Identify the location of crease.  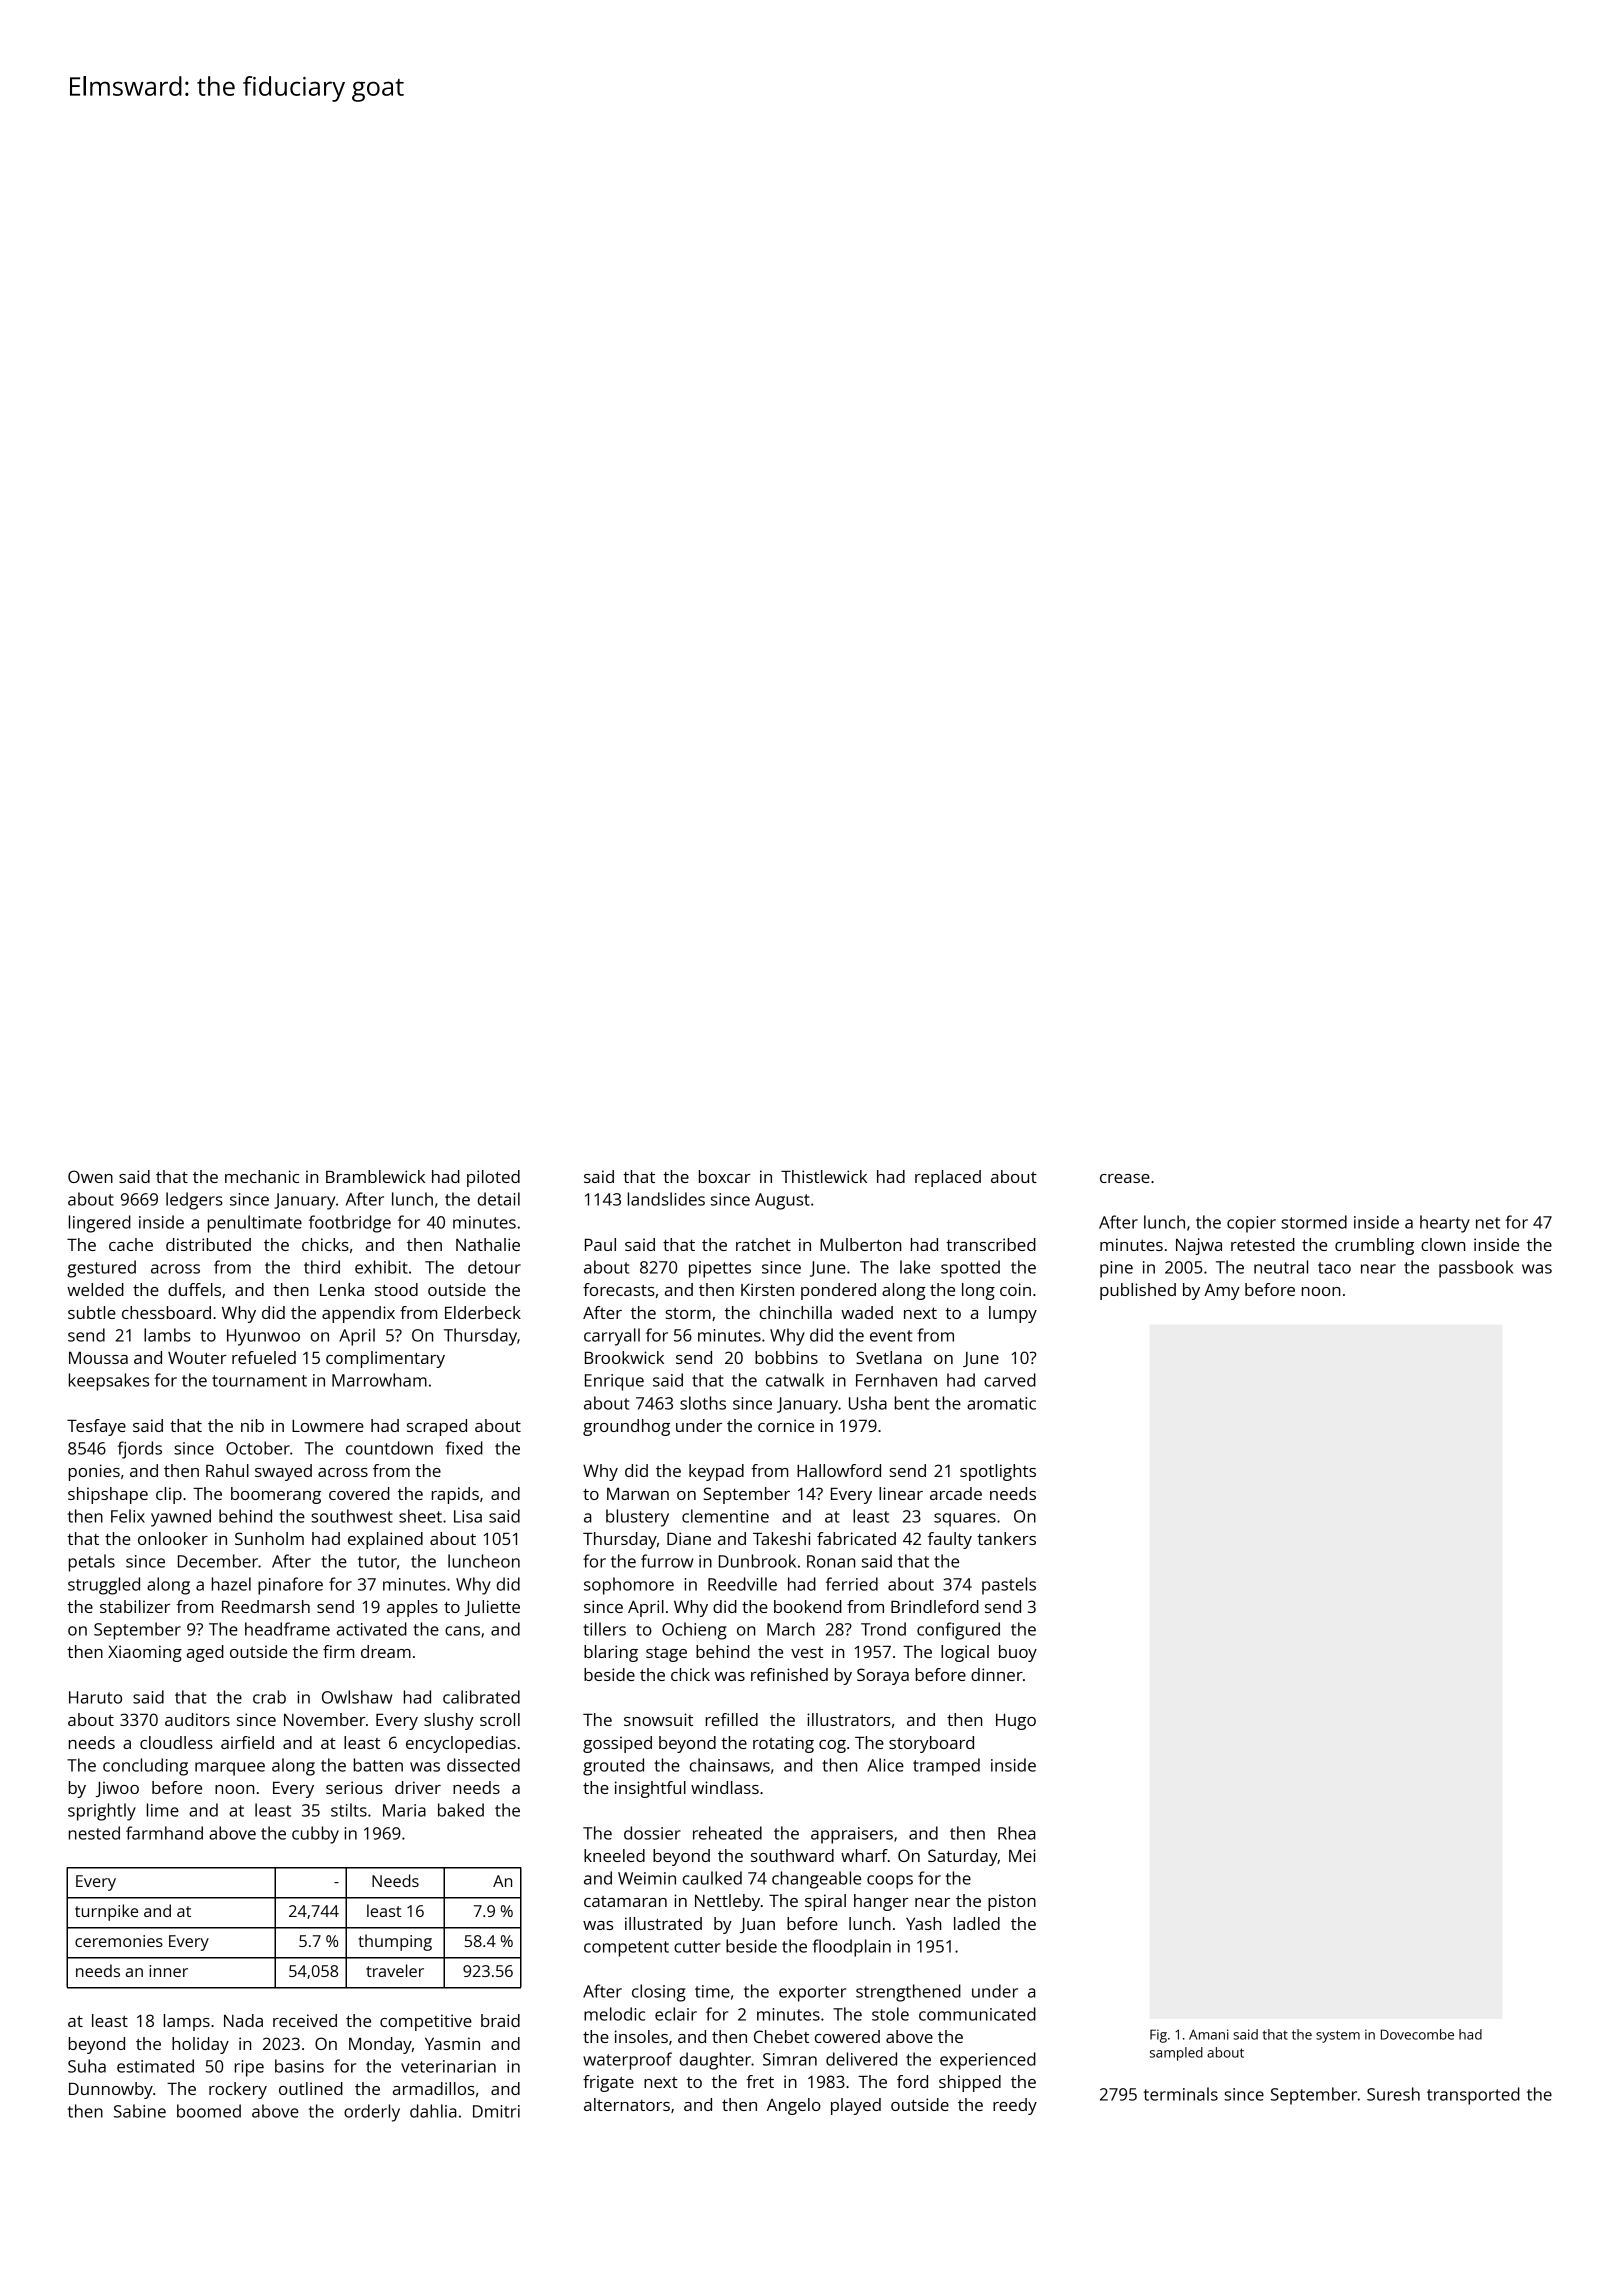
(1125, 1178).
